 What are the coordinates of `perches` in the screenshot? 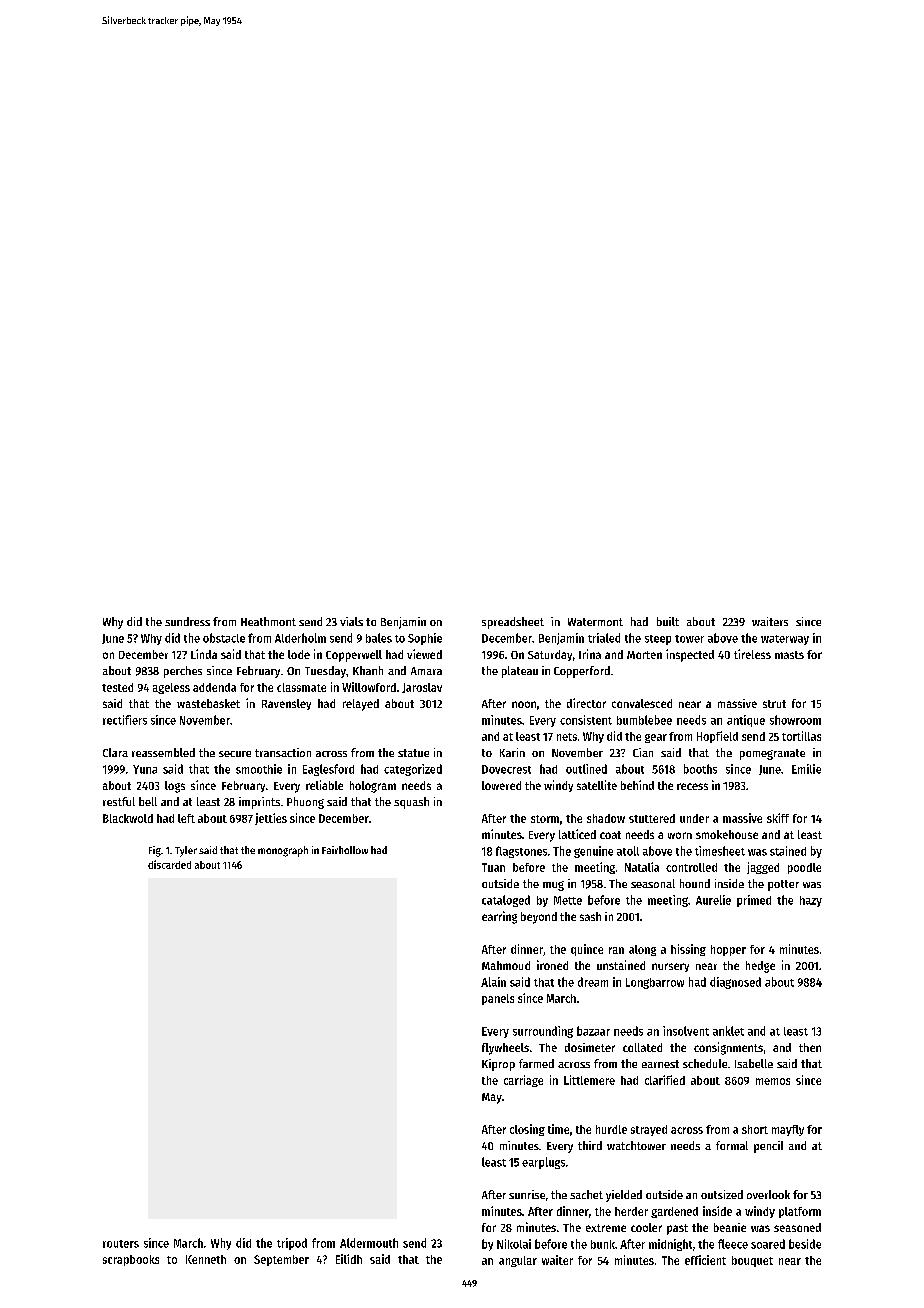 It's located at (183, 672).
